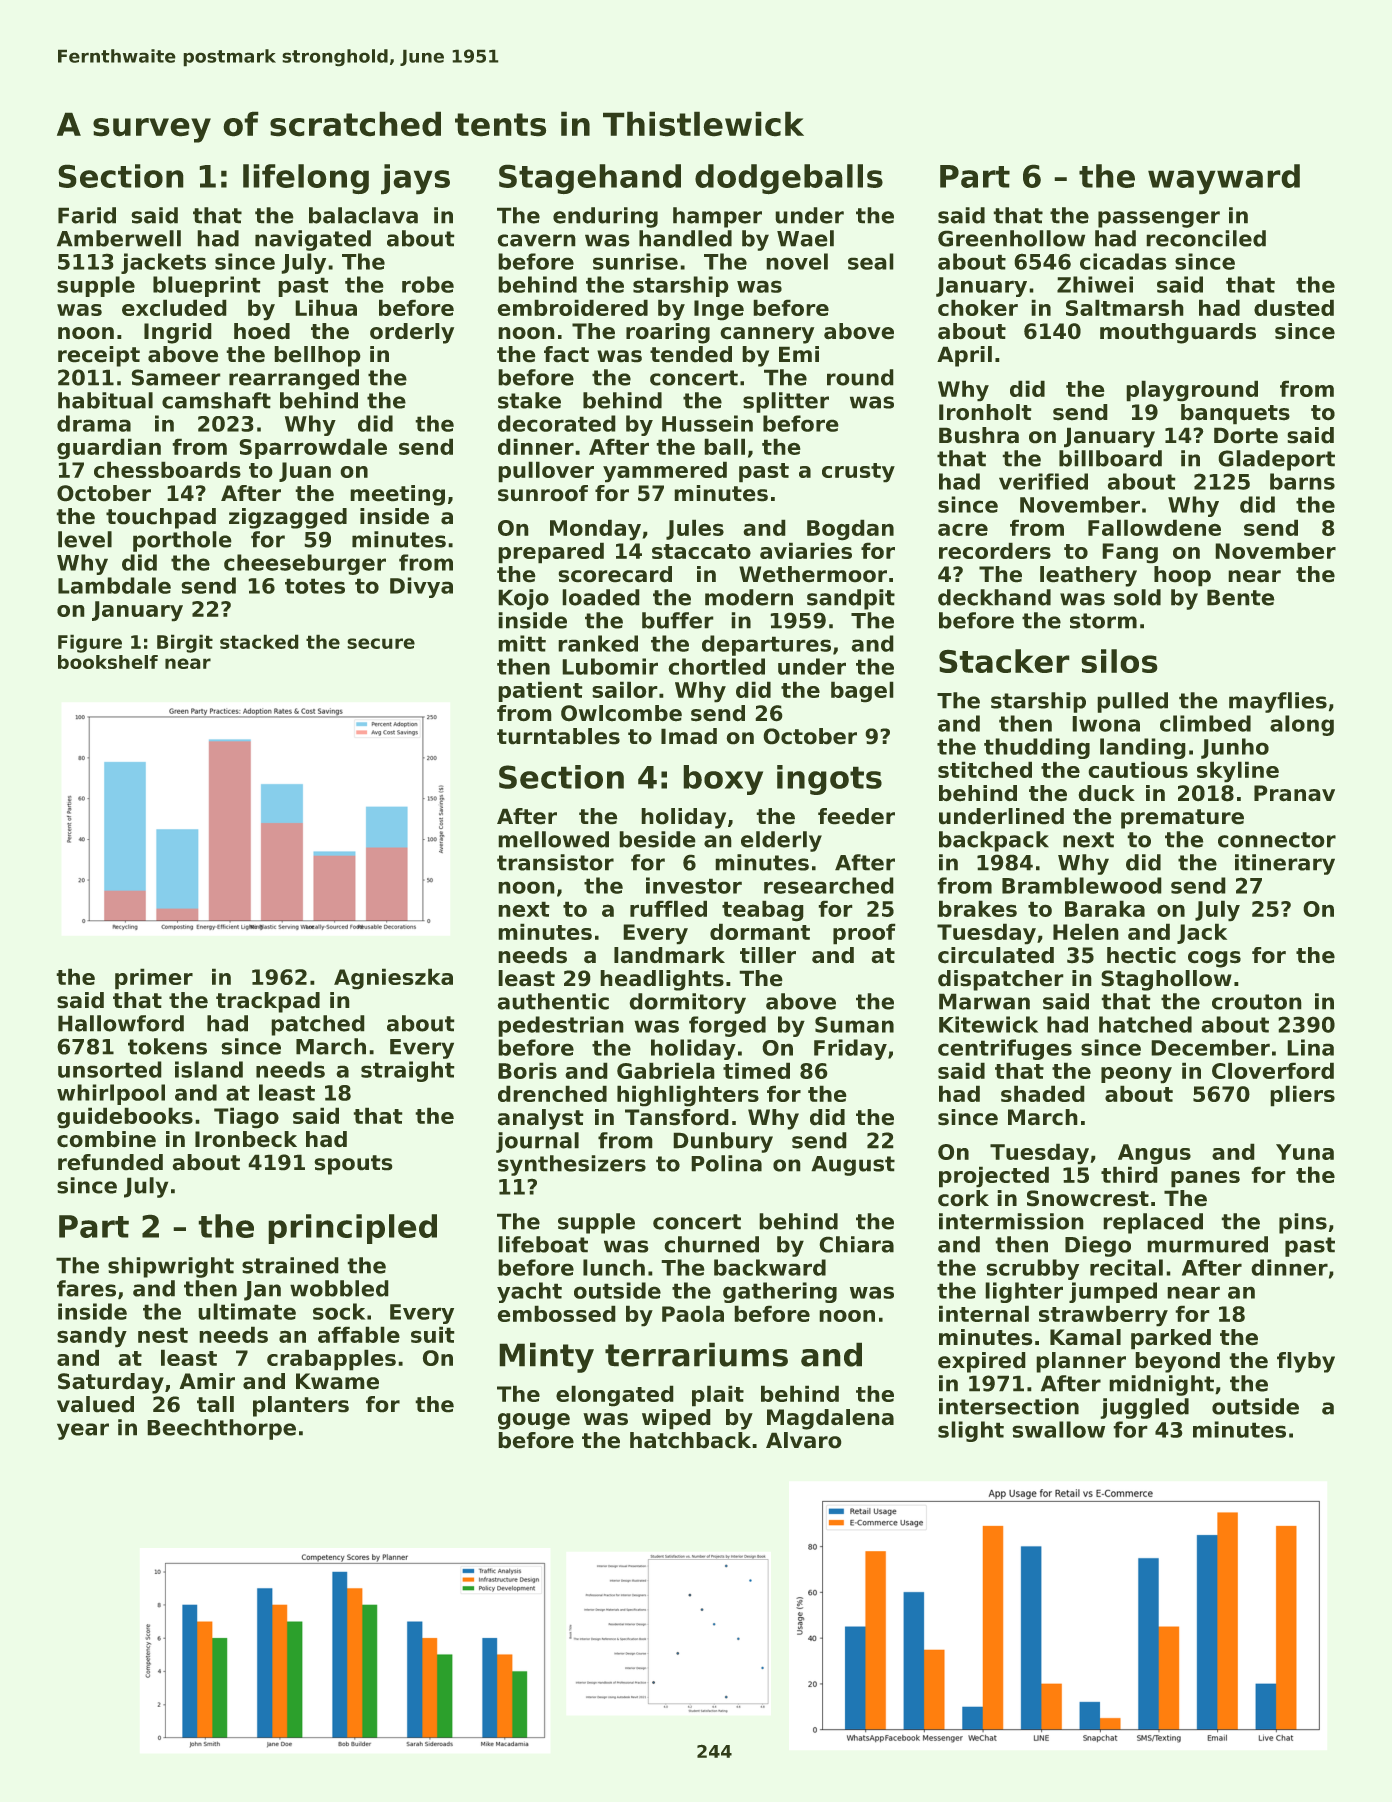 The width and height of the document is (1392, 1802). What do you see at coordinates (86, 1288) in the document?
I see `fares` at bounding box center [86, 1288].
